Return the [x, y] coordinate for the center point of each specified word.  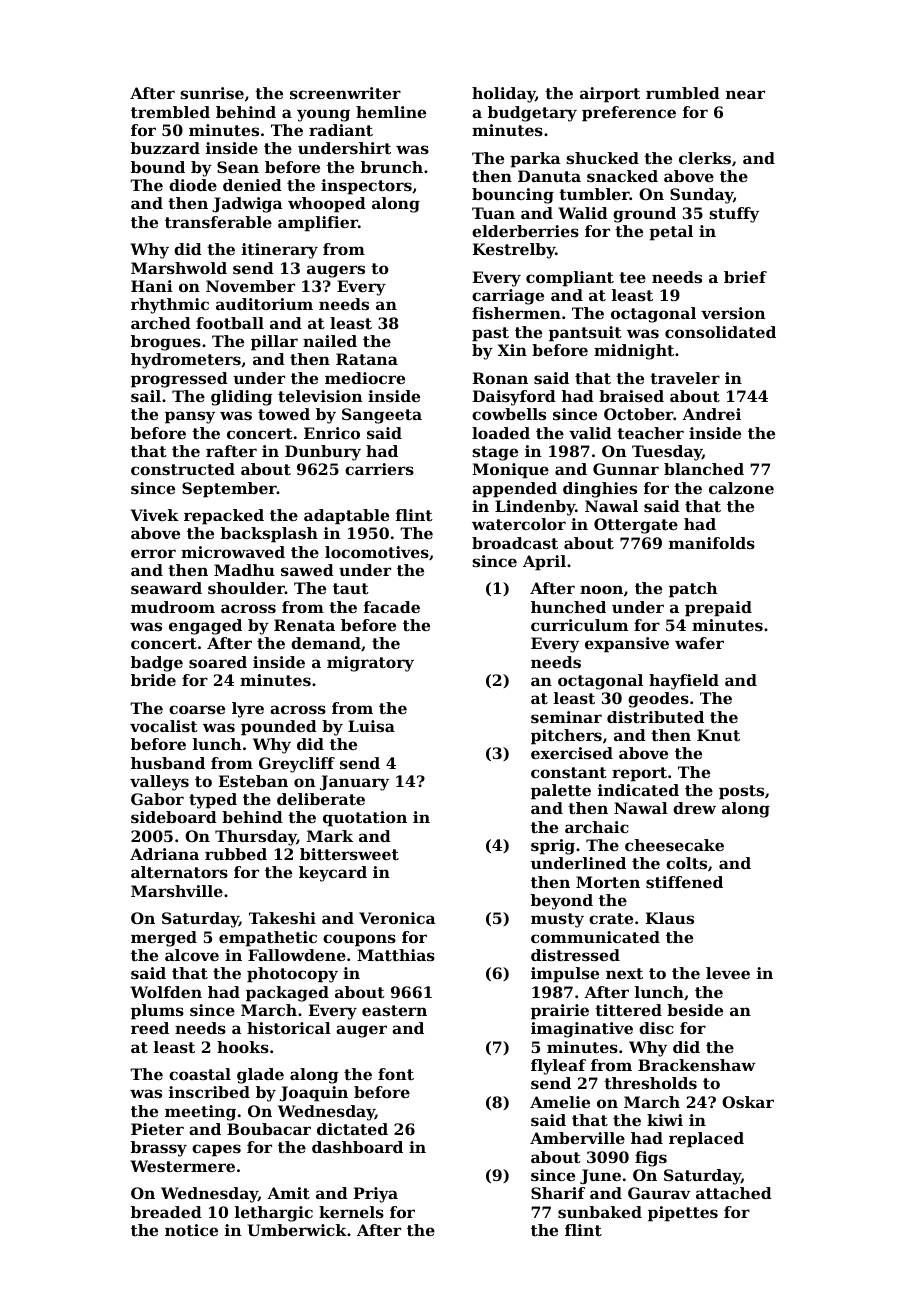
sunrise [212, 93]
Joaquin [314, 1094]
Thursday [256, 838]
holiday [503, 95]
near [745, 94]
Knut [718, 735]
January [354, 783]
